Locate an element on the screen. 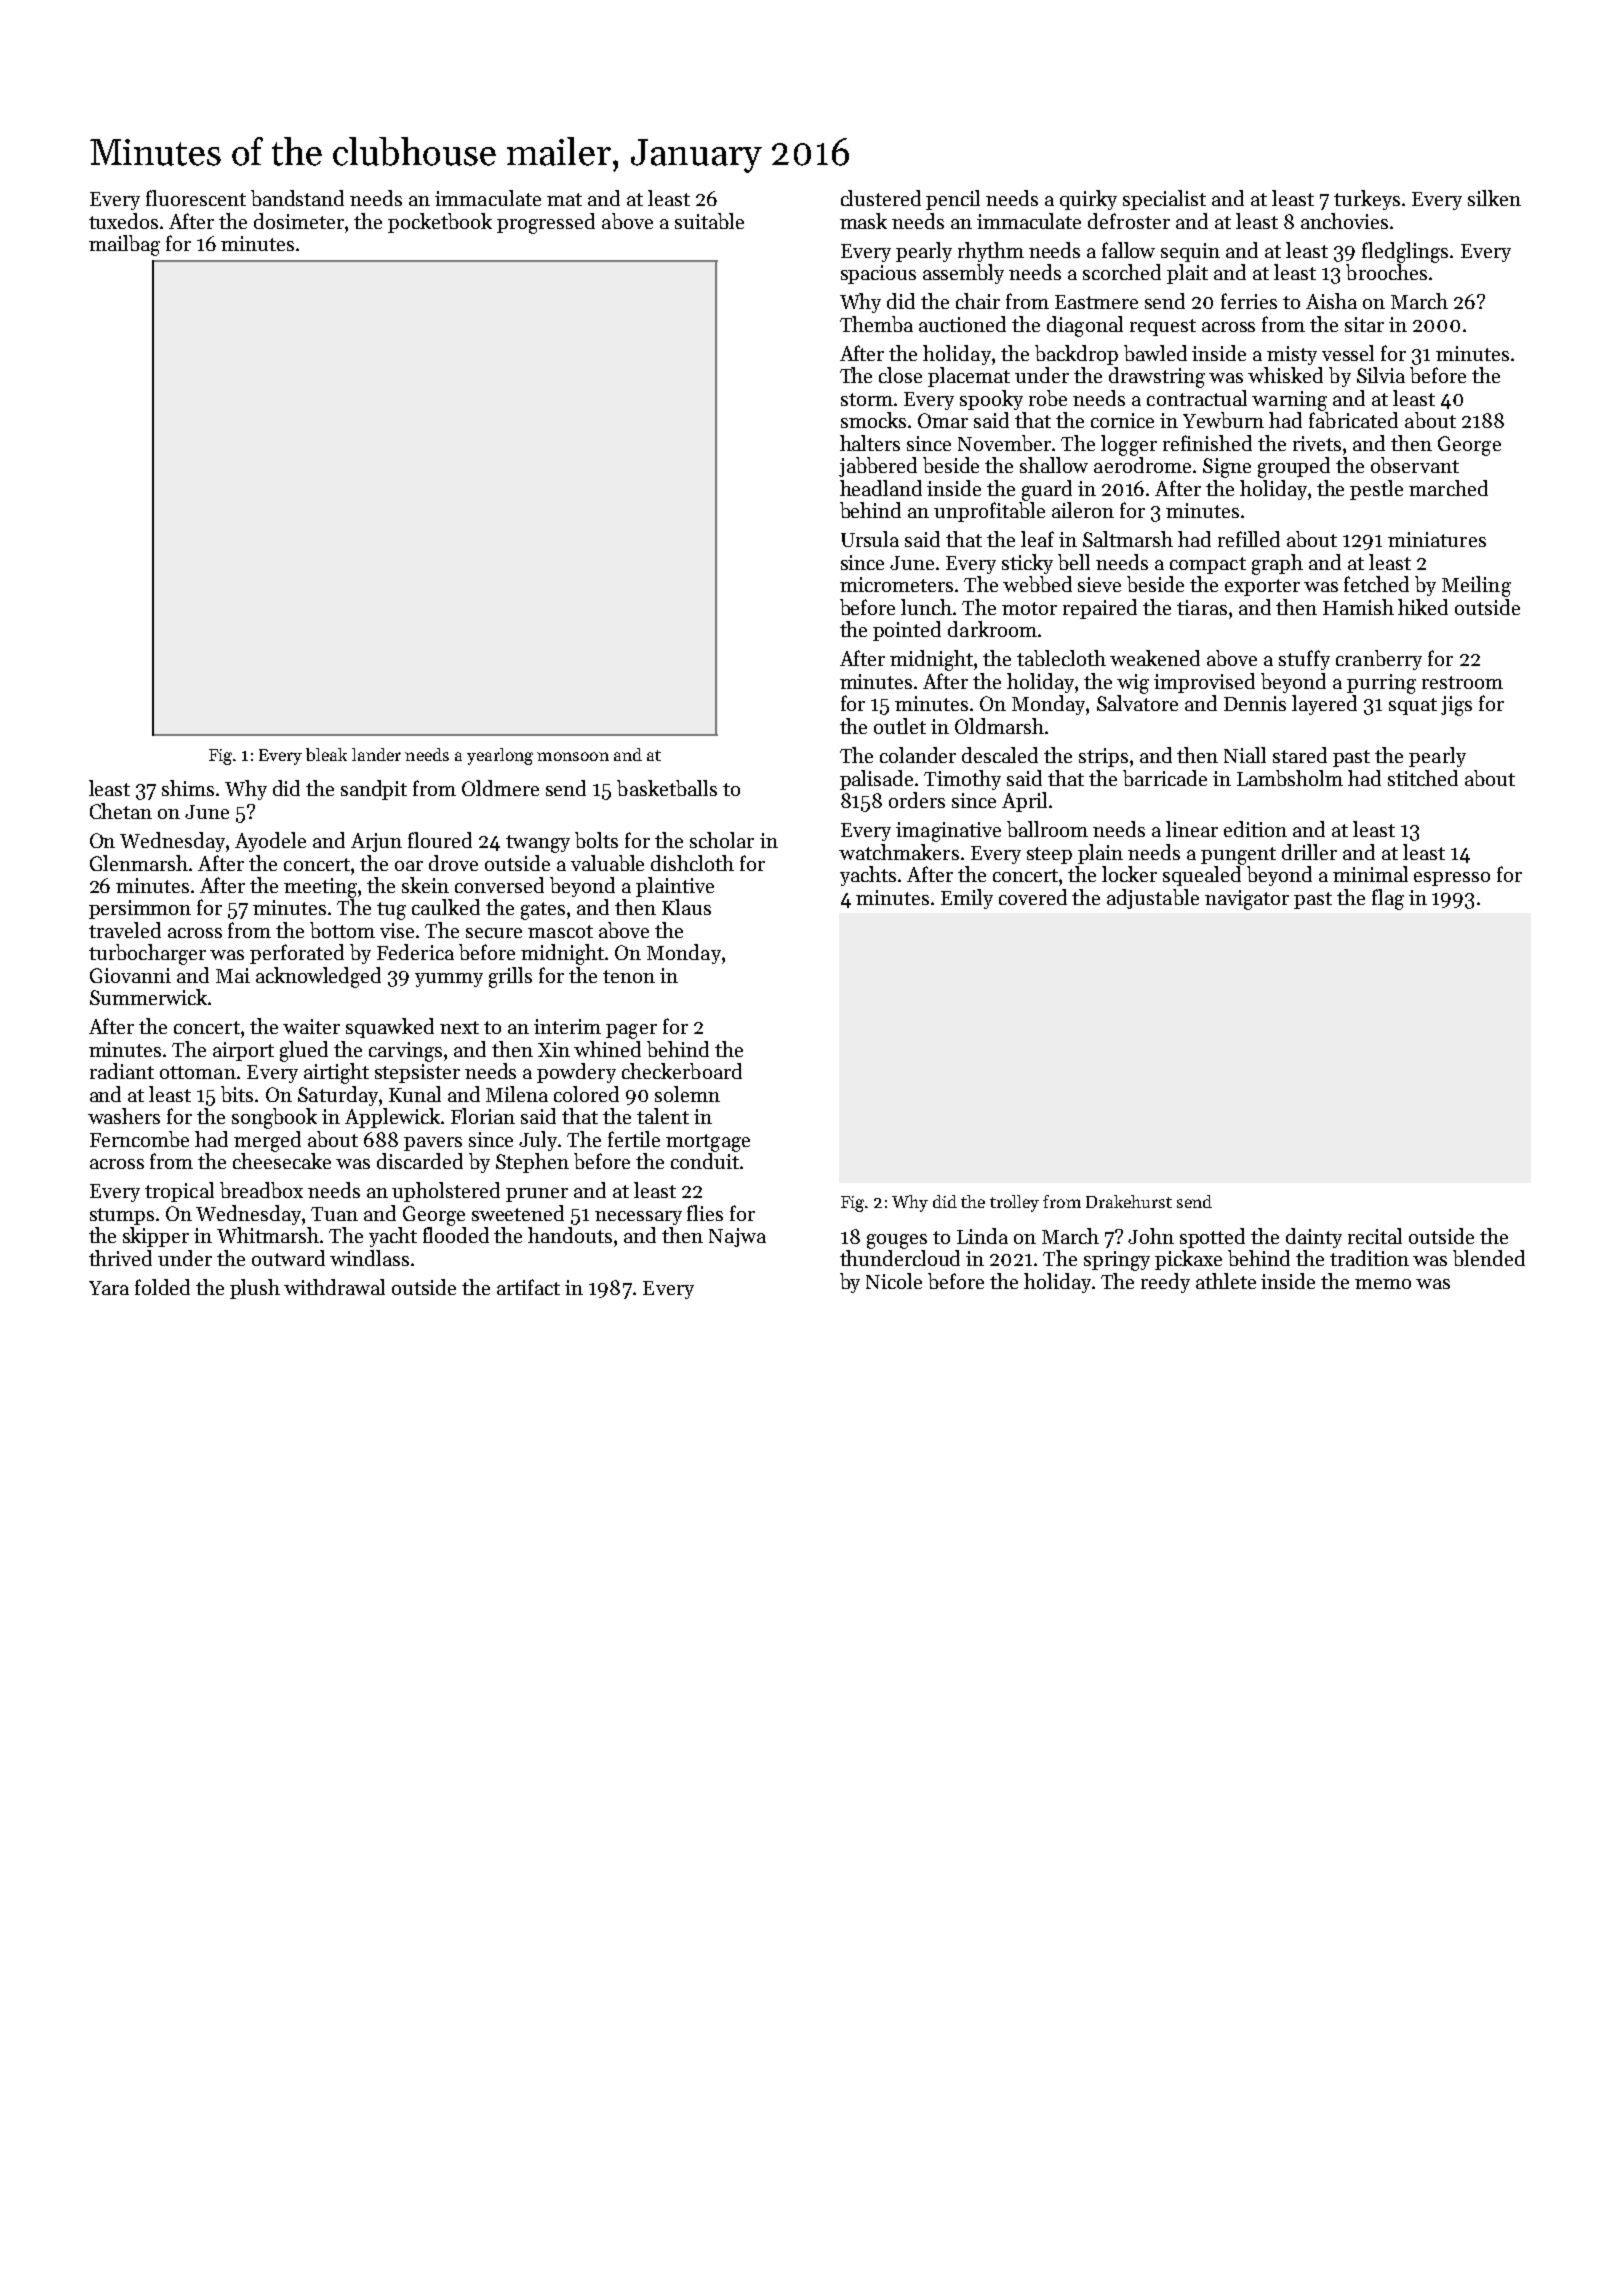 Image resolution: width=1620 pixels, height=2292 pixels. silken is located at coordinates (1494, 198).
